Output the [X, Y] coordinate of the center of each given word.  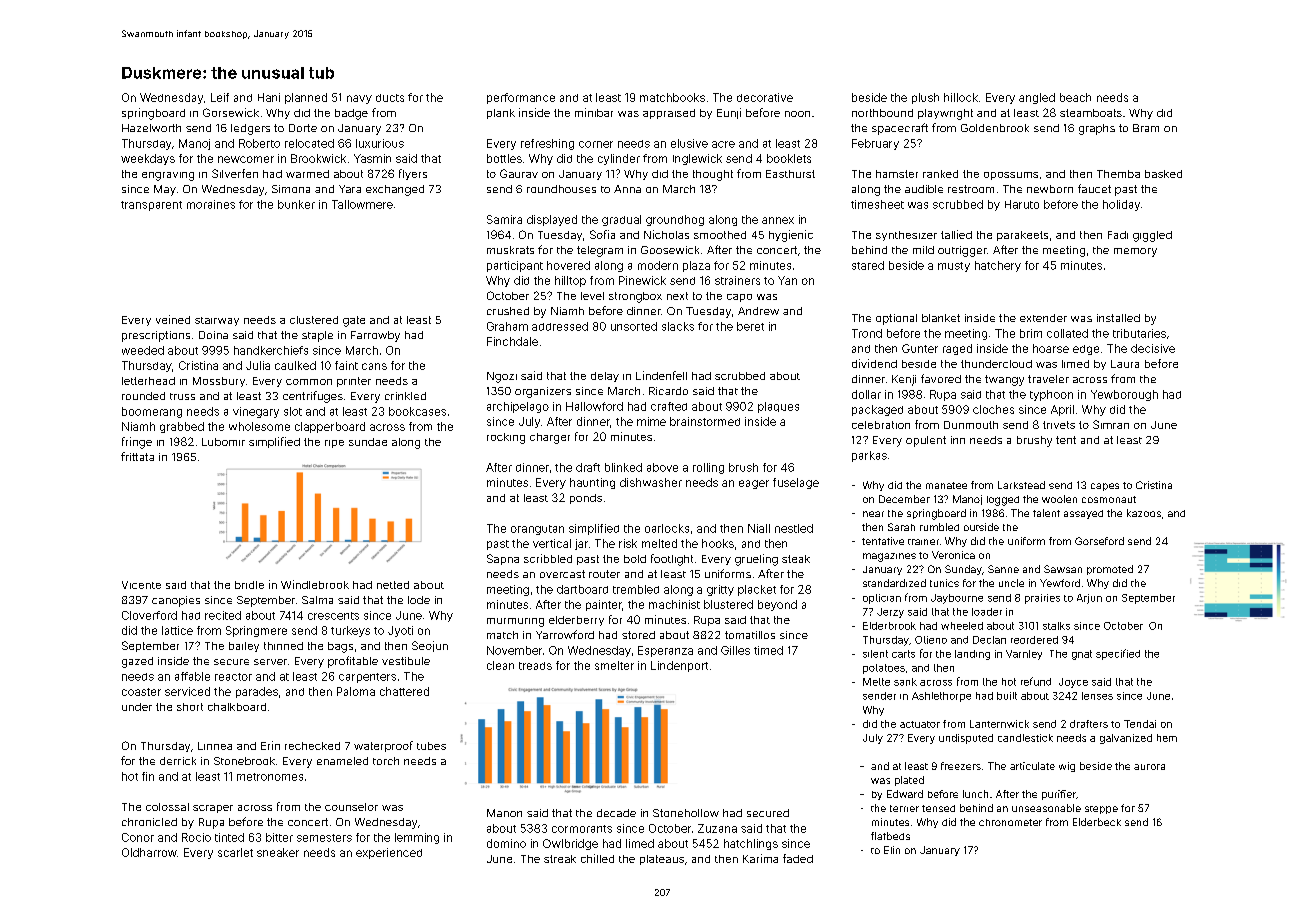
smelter [614, 665]
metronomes [270, 777]
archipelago [518, 407]
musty [954, 267]
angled [1037, 98]
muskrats [510, 250]
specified [1118, 654]
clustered [314, 320]
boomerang [152, 412]
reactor [233, 677]
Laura [1125, 364]
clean [500, 665]
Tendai [1140, 724]
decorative [765, 97]
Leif [220, 97]
